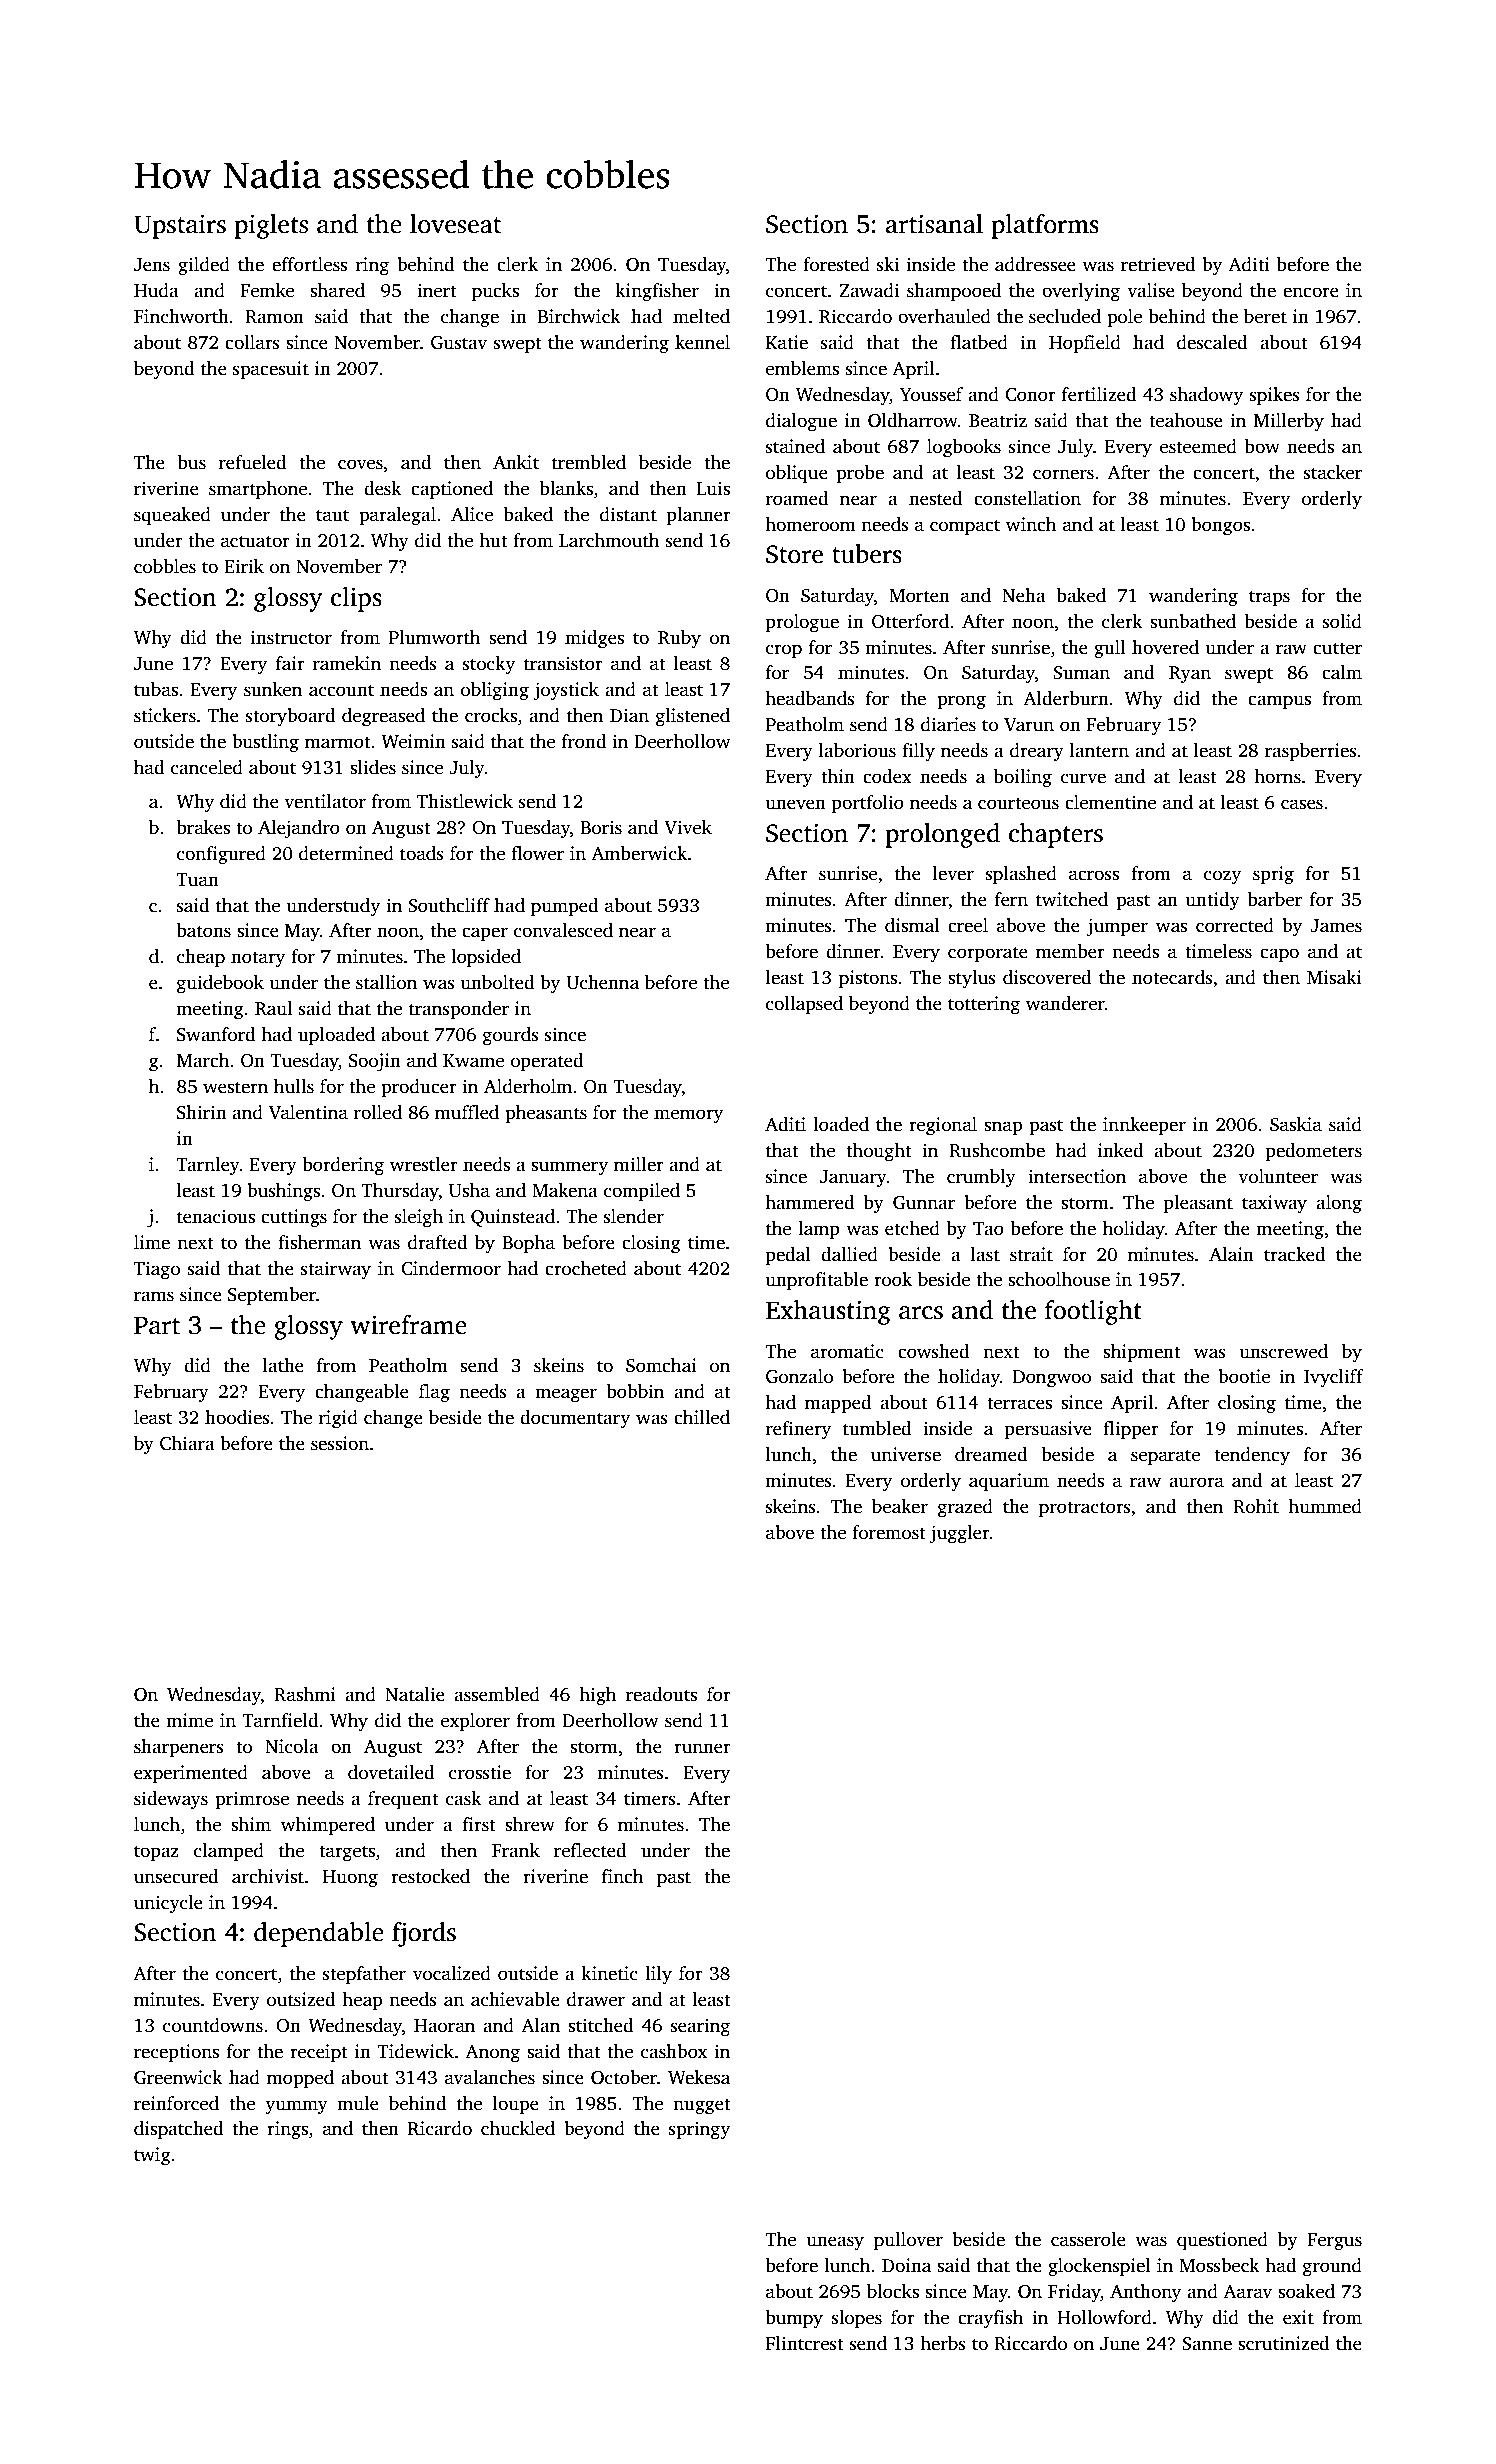  I want to click on September, so click(272, 1296).
